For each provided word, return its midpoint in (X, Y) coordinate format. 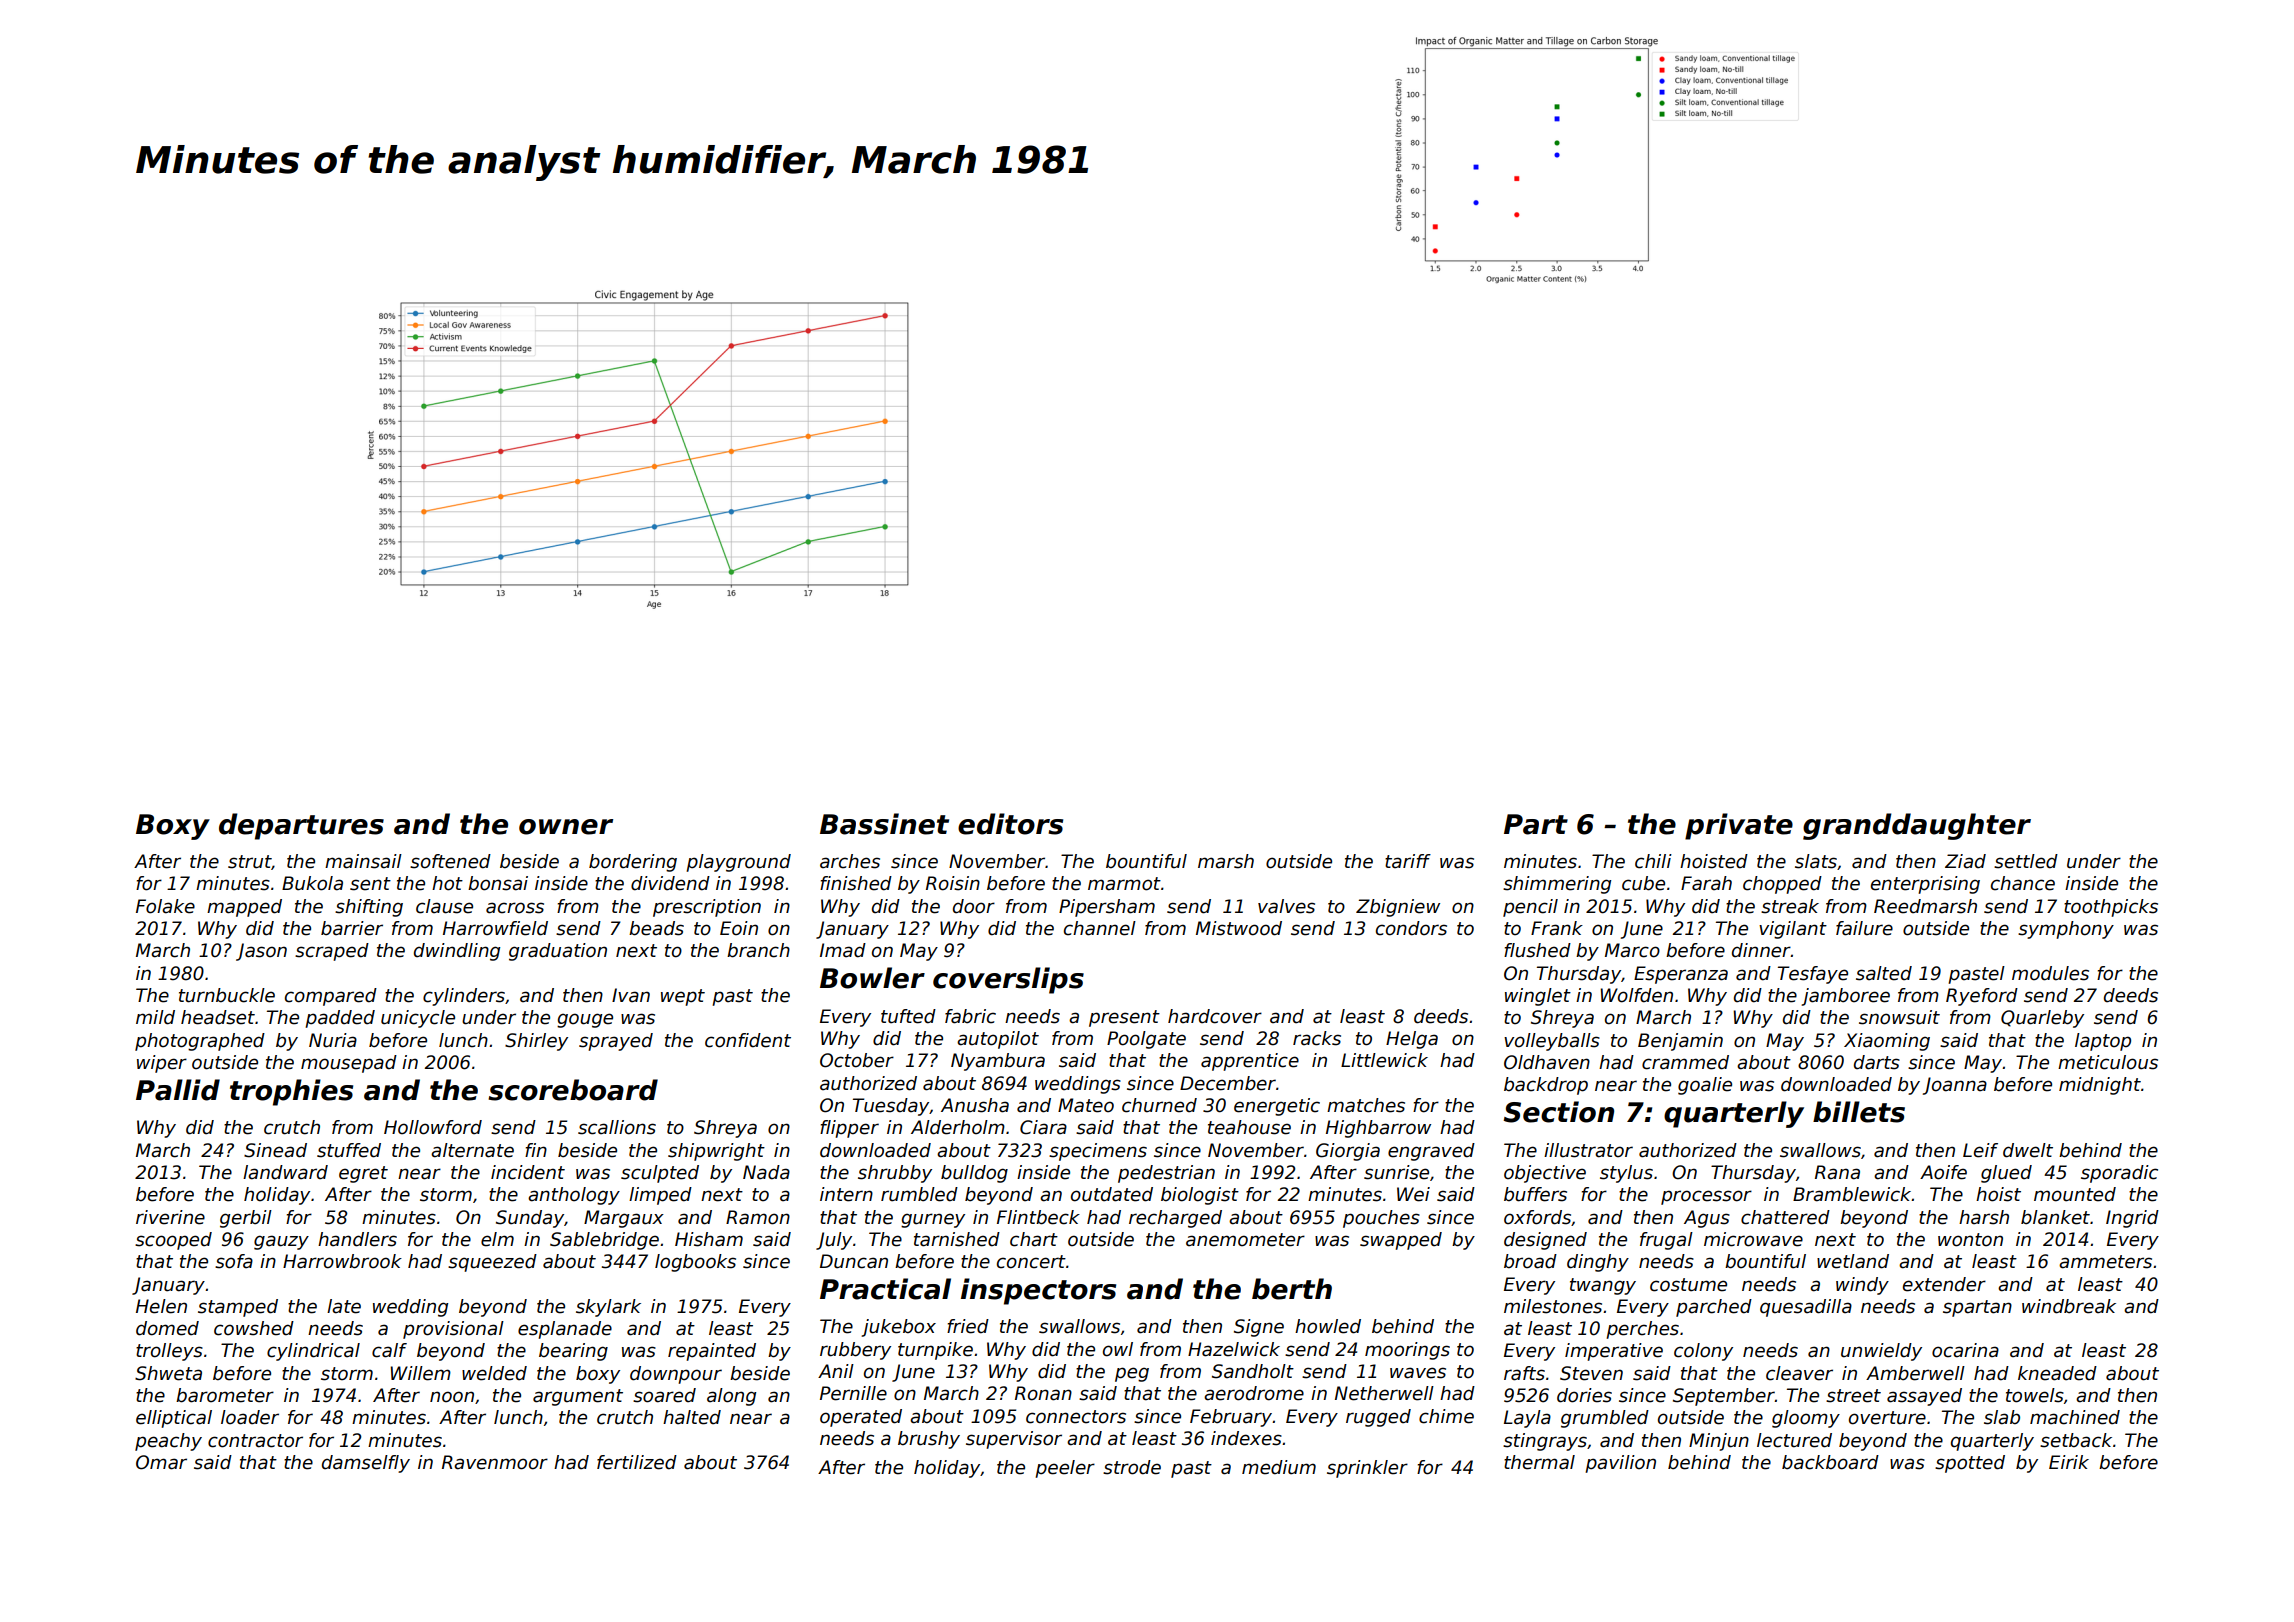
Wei (1413, 1194)
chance (2023, 883)
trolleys (169, 1352)
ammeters (2105, 1262)
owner (566, 827)
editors (1010, 824)
